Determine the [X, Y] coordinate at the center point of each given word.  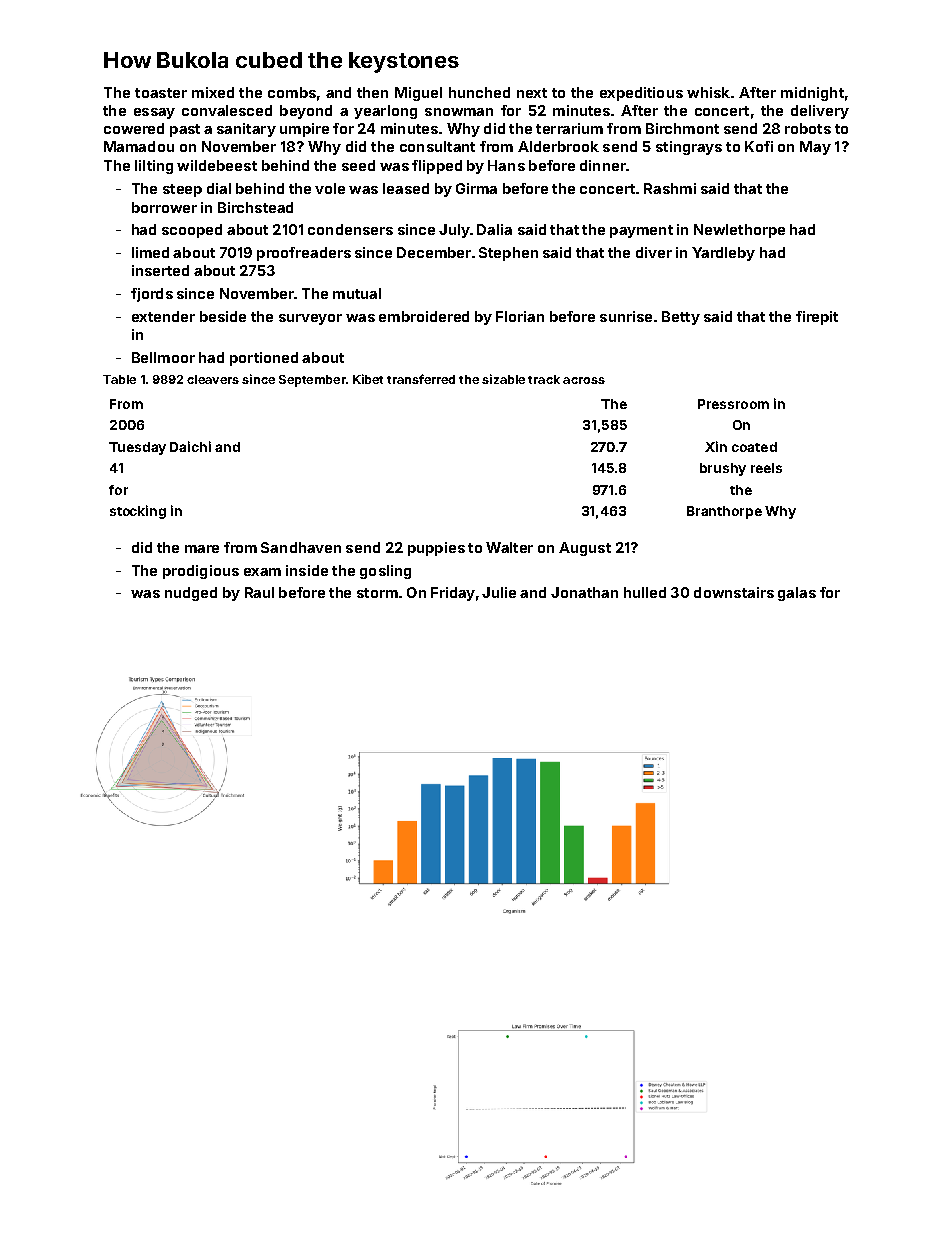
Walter [509, 547]
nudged [191, 594]
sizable [503, 379]
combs [292, 92]
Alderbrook [558, 146]
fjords [152, 295]
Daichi [190, 446]
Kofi [759, 146]
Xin [716, 446]
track [544, 379]
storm [377, 593]
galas [797, 594]
